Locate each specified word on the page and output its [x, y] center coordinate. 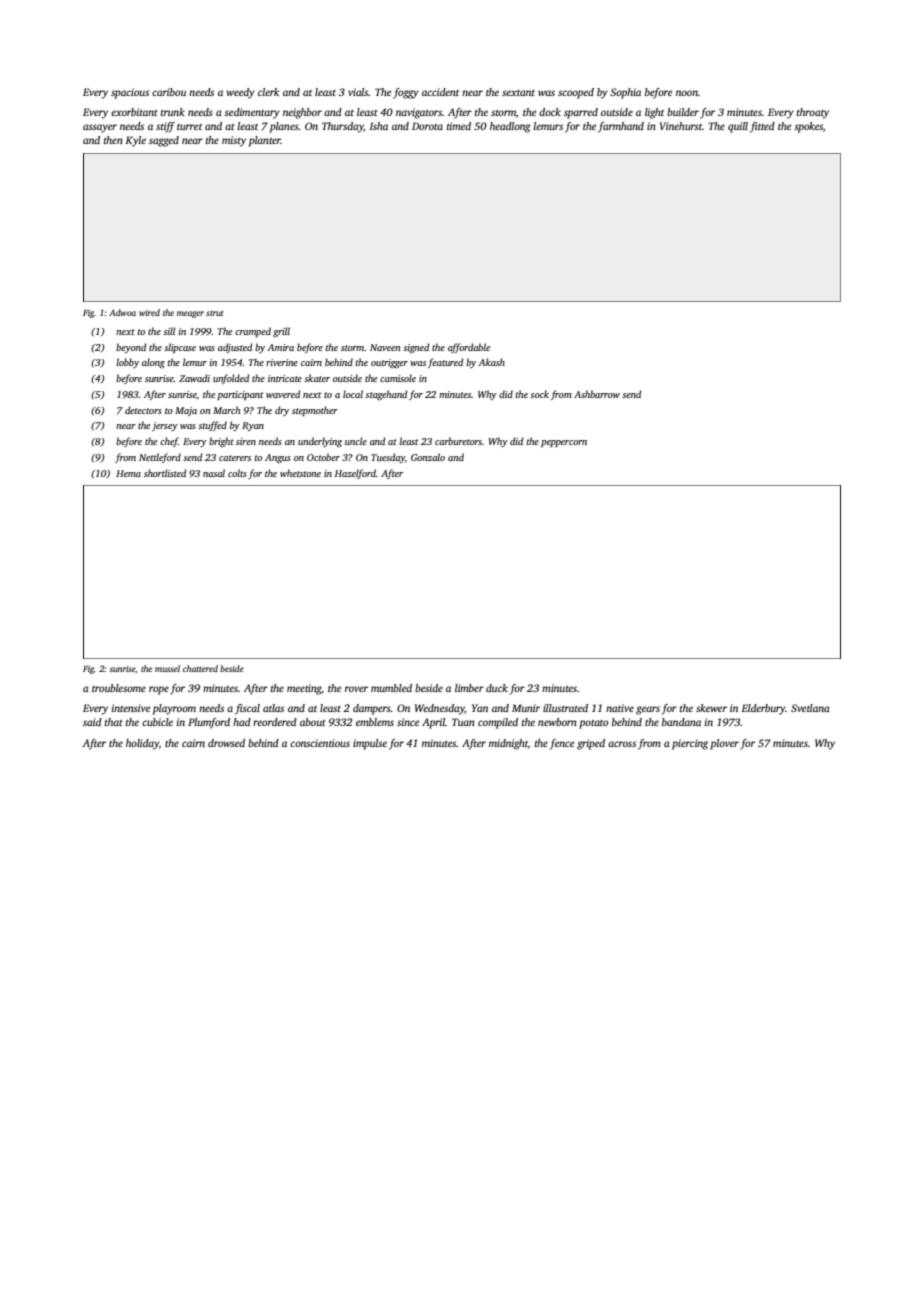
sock [539, 394]
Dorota [427, 126]
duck [497, 688]
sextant [518, 93]
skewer [711, 708]
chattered [200, 668]
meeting [304, 689]
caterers [235, 458]
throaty [813, 113]
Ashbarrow [597, 394]
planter [264, 141]
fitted [762, 127]
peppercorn [564, 443]
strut [215, 313]
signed [416, 348]
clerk [268, 92]
